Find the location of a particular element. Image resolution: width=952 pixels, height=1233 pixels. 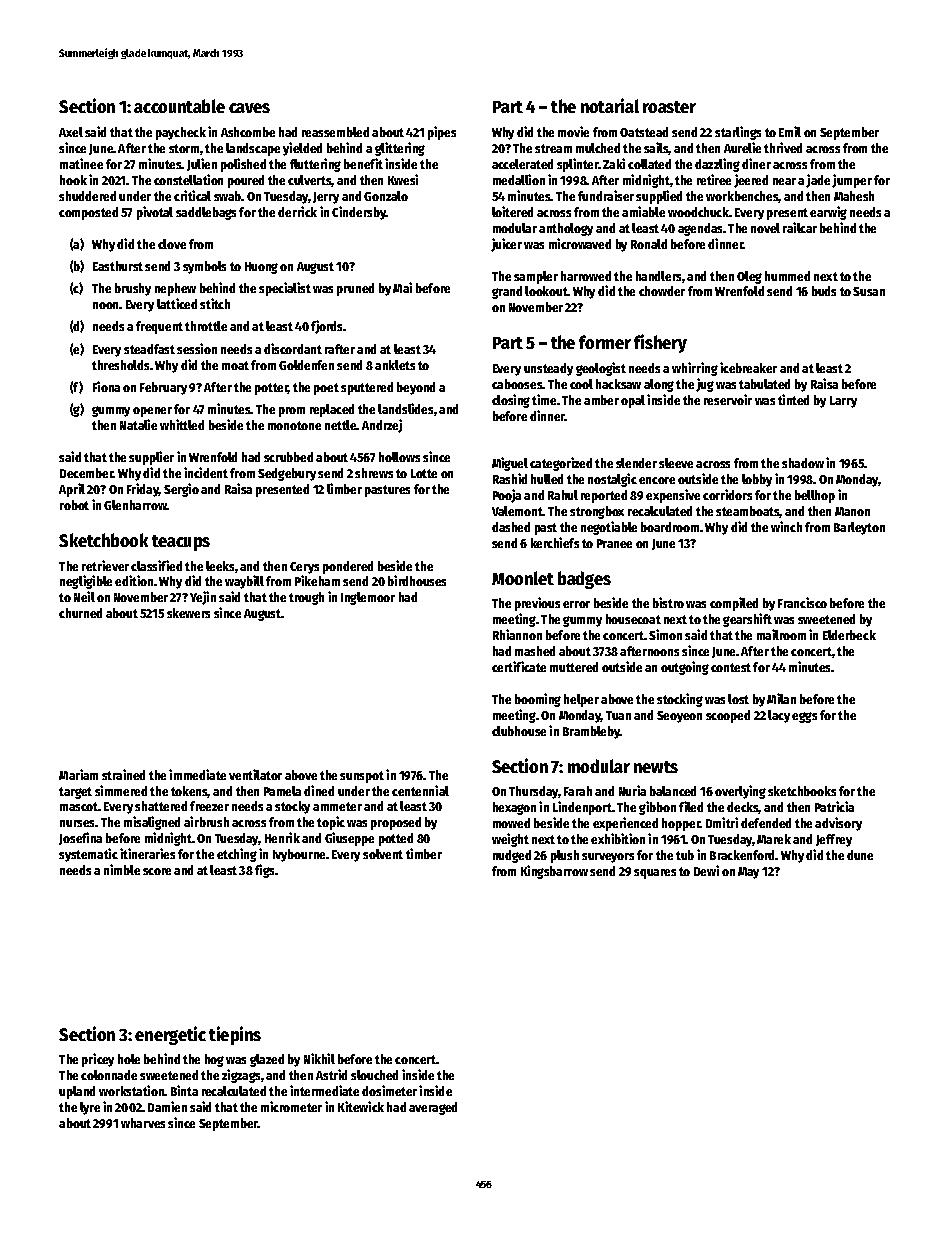

former is located at coordinates (605, 342).
